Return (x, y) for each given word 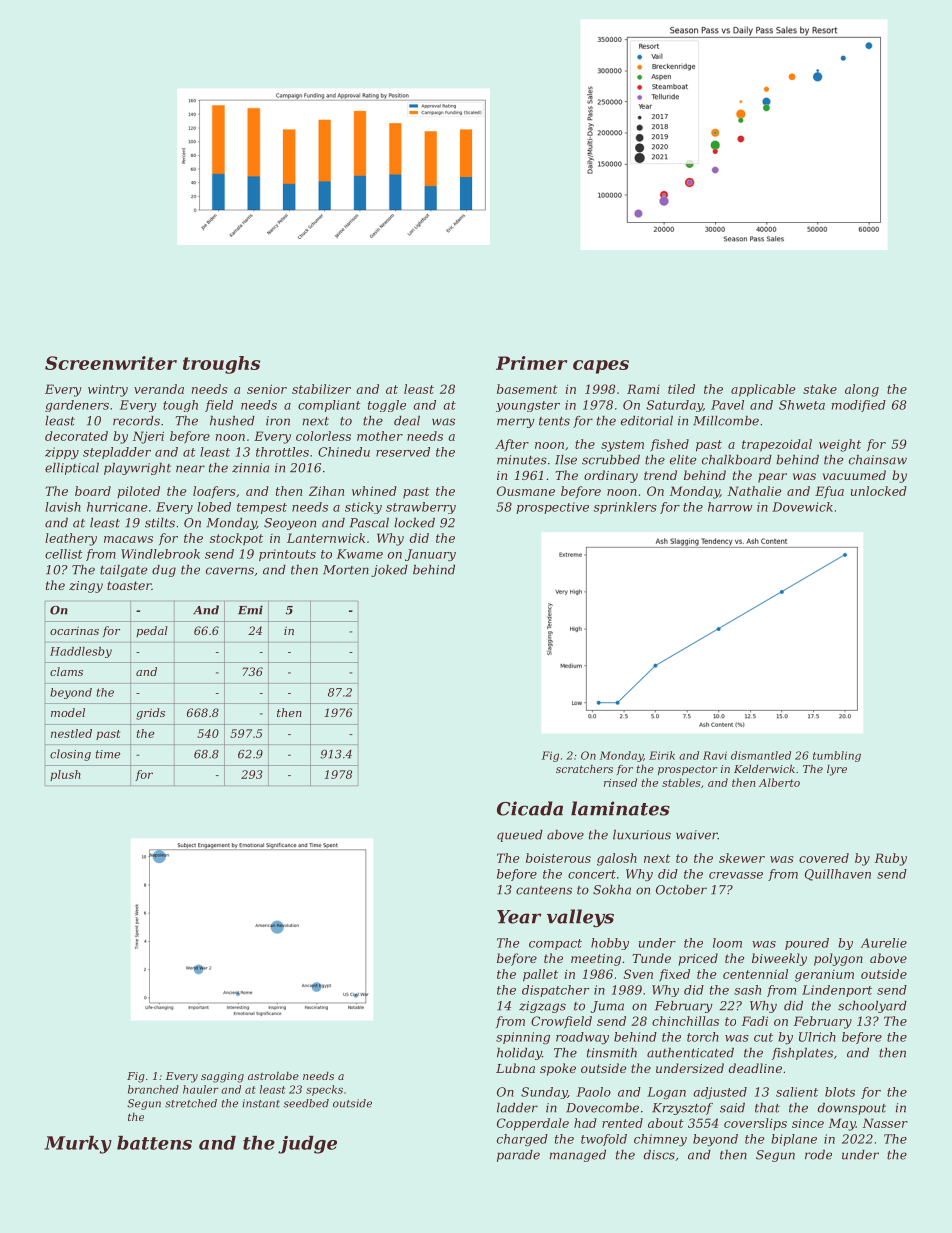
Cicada (530, 808)
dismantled (761, 755)
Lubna (515, 1068)
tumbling (837, 756)
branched (153, 1089)
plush (65, 775)
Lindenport (837, 991)
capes (601, 367)
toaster (129, 585)
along (862, 390)
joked (389, 571)
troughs (221, 365)
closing (70, 755)
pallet (540, 975)
